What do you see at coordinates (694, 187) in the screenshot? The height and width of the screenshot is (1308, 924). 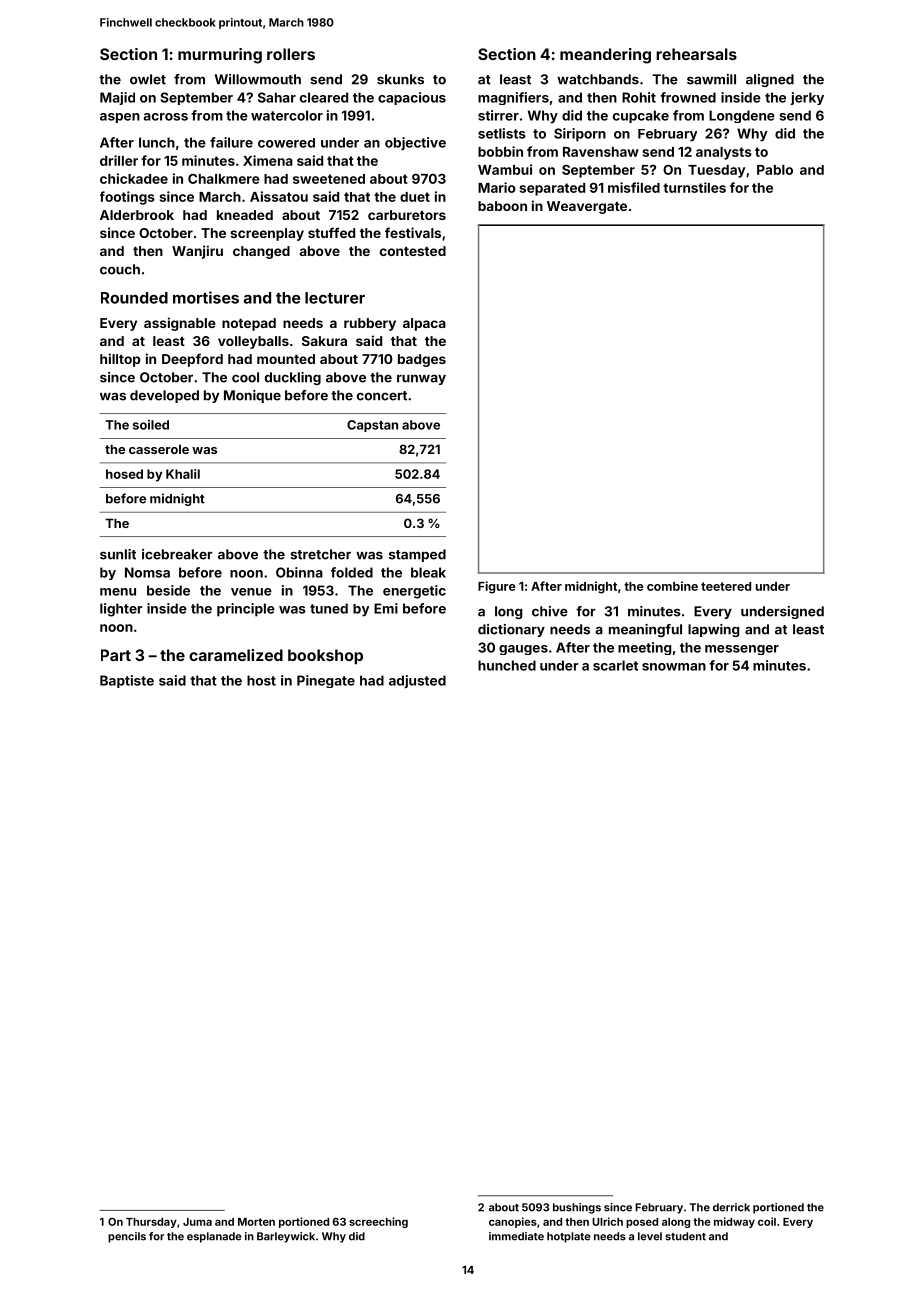 I see `turnstiles` at bounding box center [694, 187].
